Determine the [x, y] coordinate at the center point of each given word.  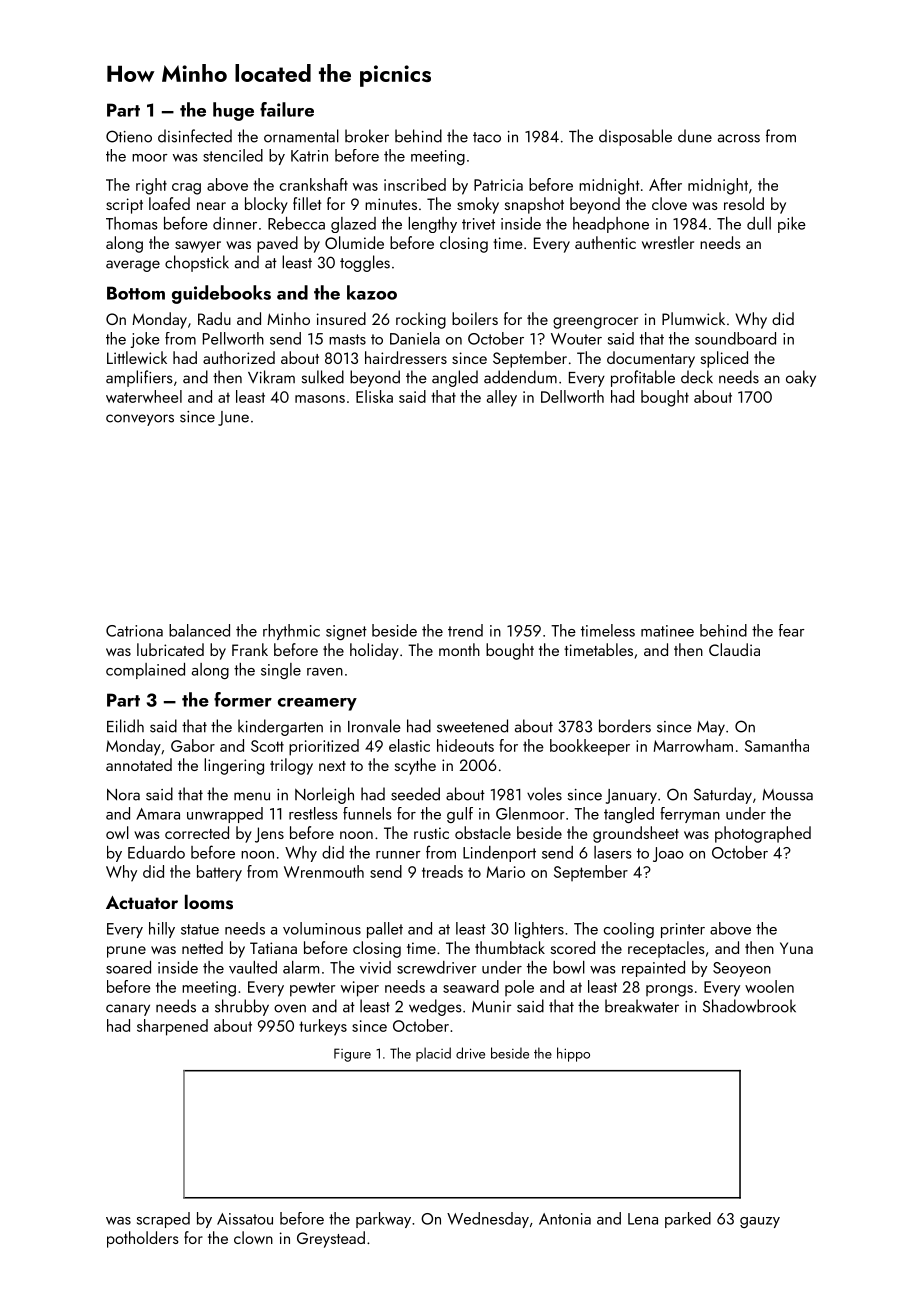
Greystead [331, 1239]
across [739, 138]
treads [442, 871]
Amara [158, 814]
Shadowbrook [749, 1006]
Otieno [129, 136]
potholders [143, 1239]
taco [487, 137]
